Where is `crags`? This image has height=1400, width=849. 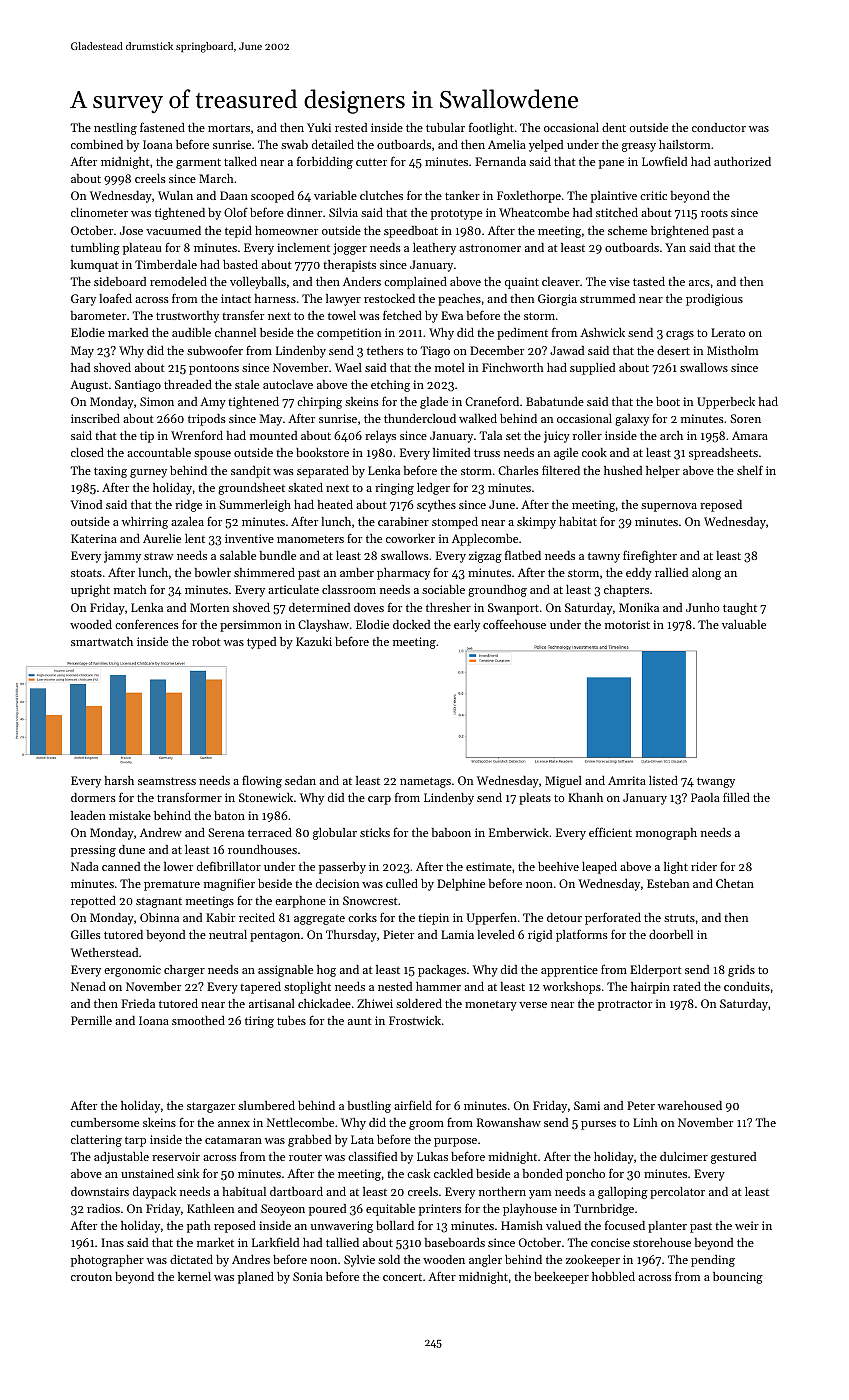 crags is located at coordinates (680, 335).
